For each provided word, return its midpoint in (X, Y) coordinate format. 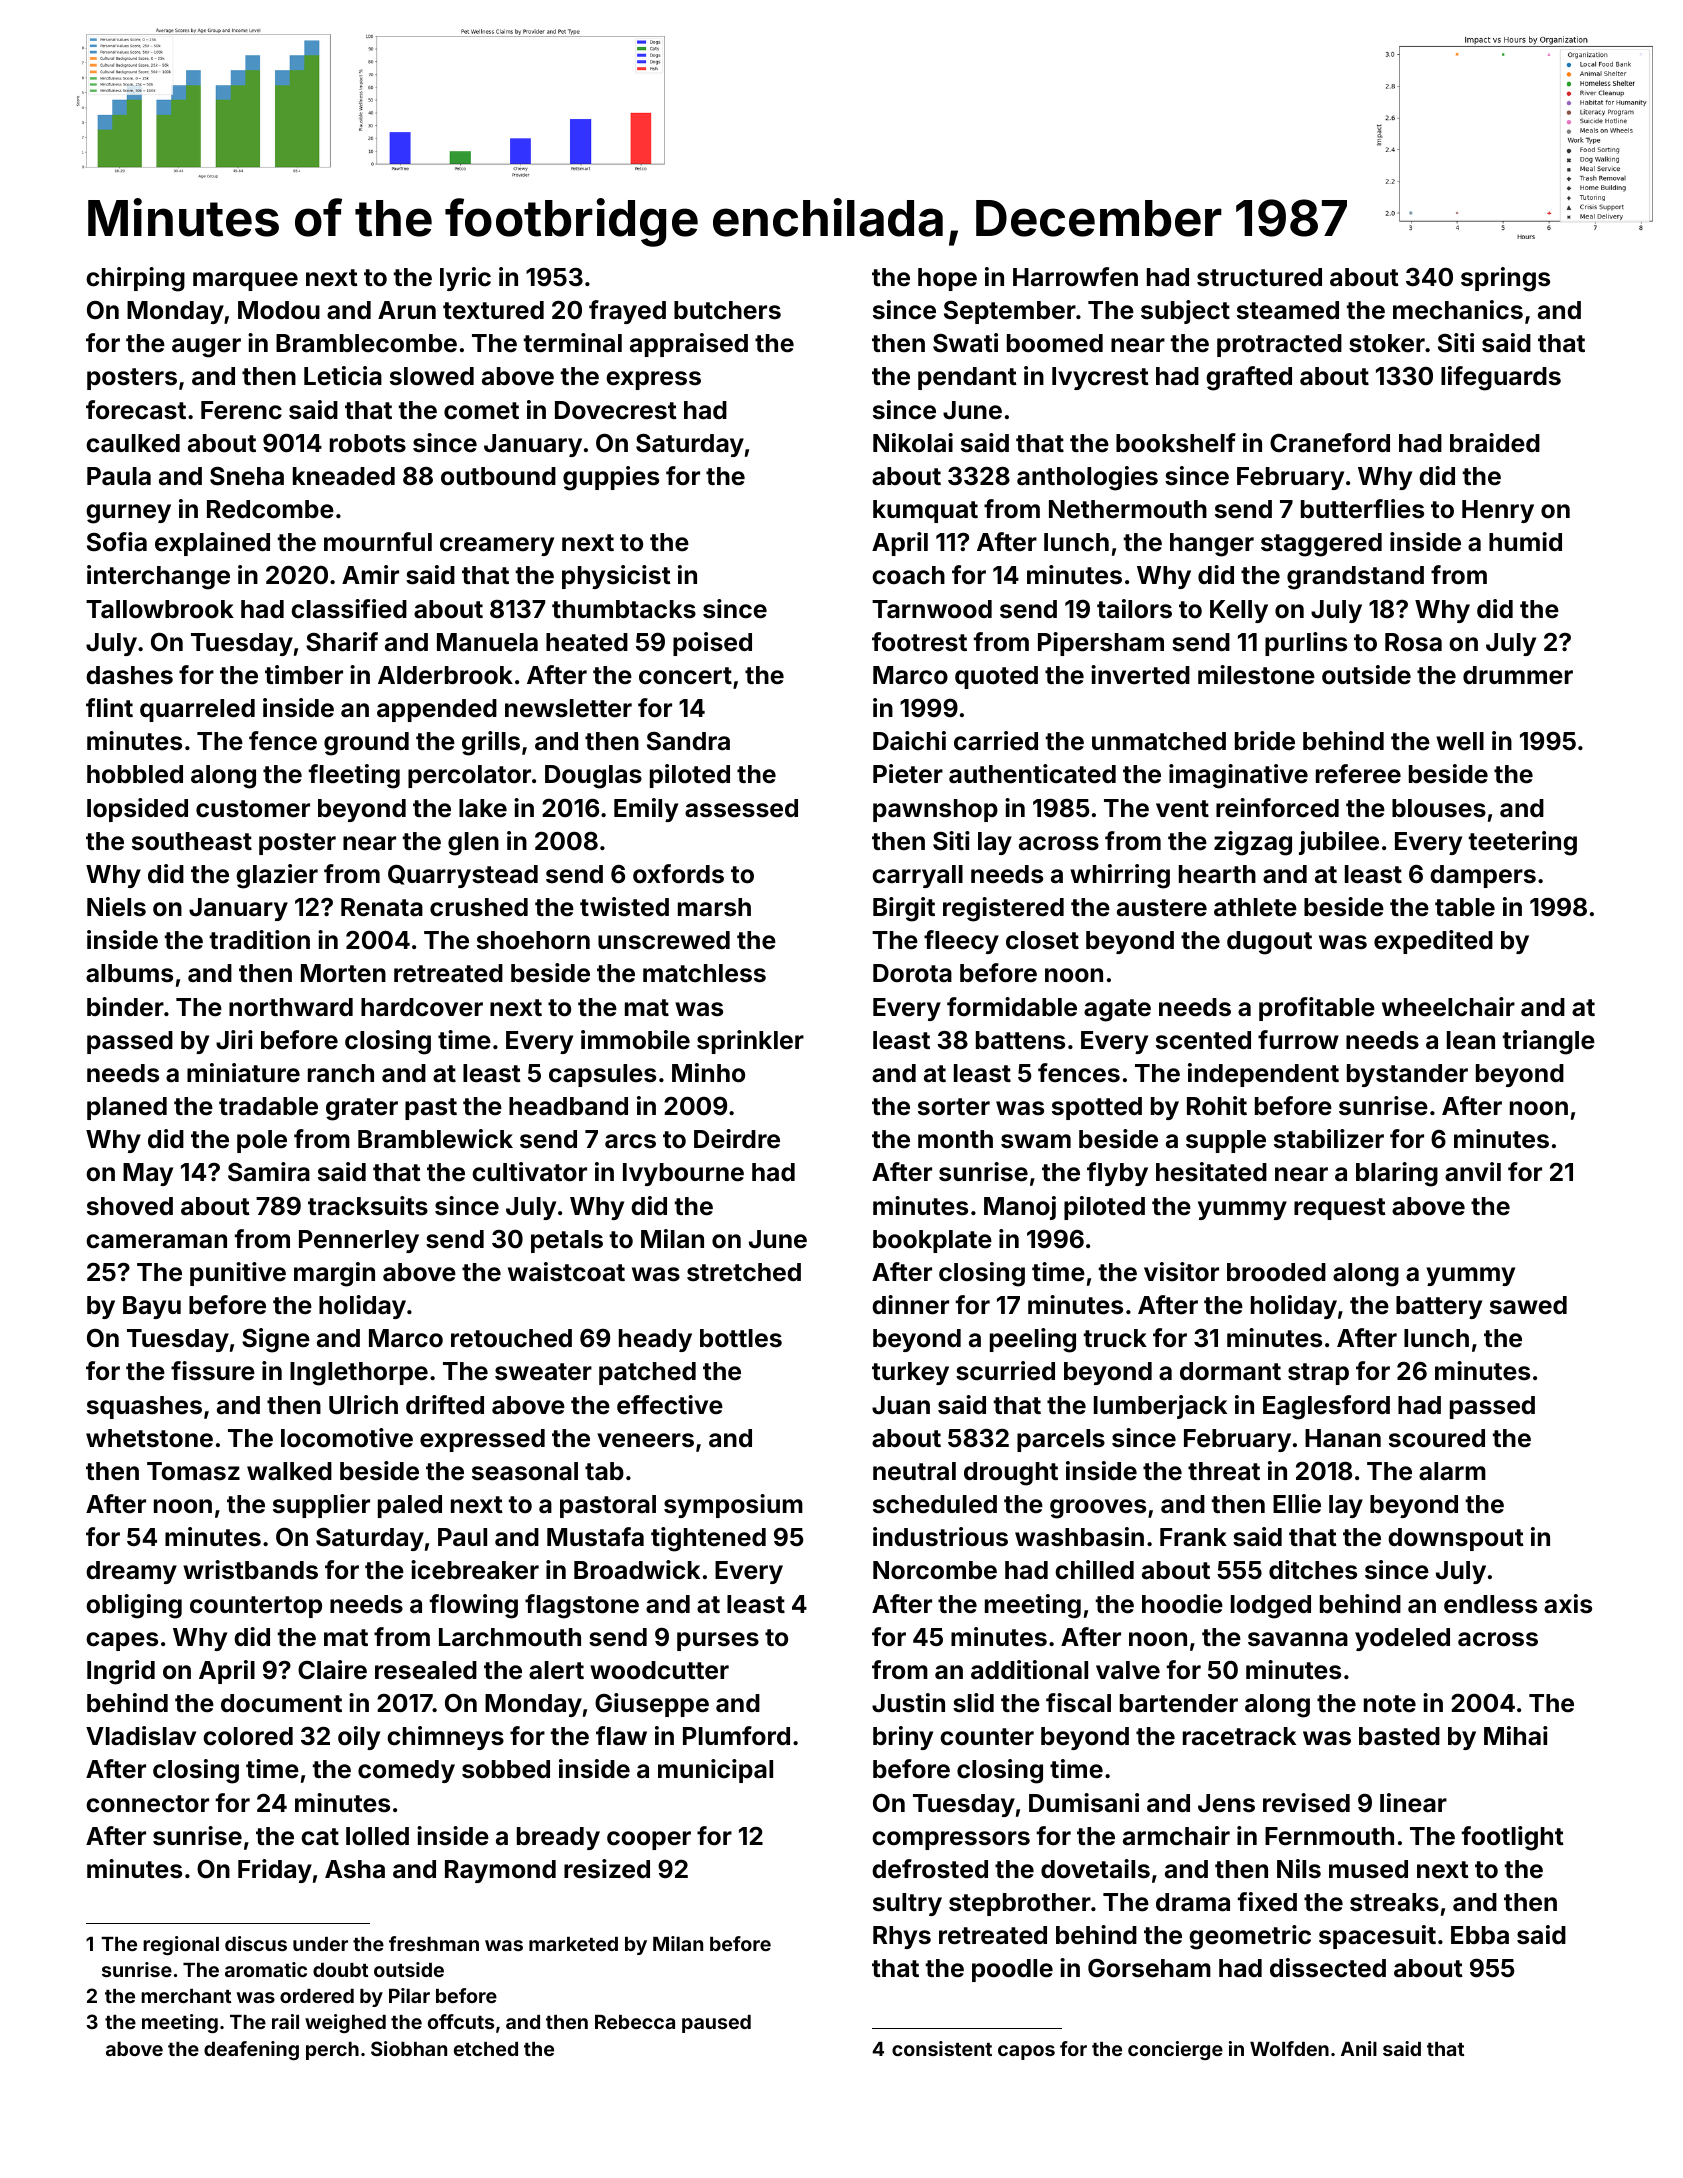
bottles (741, 1338)
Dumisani (1084, 1803)
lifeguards (1501, 378)
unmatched (1159, 741)
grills (491, 743)
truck (1115, 1338)
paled (410, 1506)
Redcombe (270, 509)
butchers (727, 310)
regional (181, 1945)
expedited (1433, 942)
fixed (1267, 1902)
